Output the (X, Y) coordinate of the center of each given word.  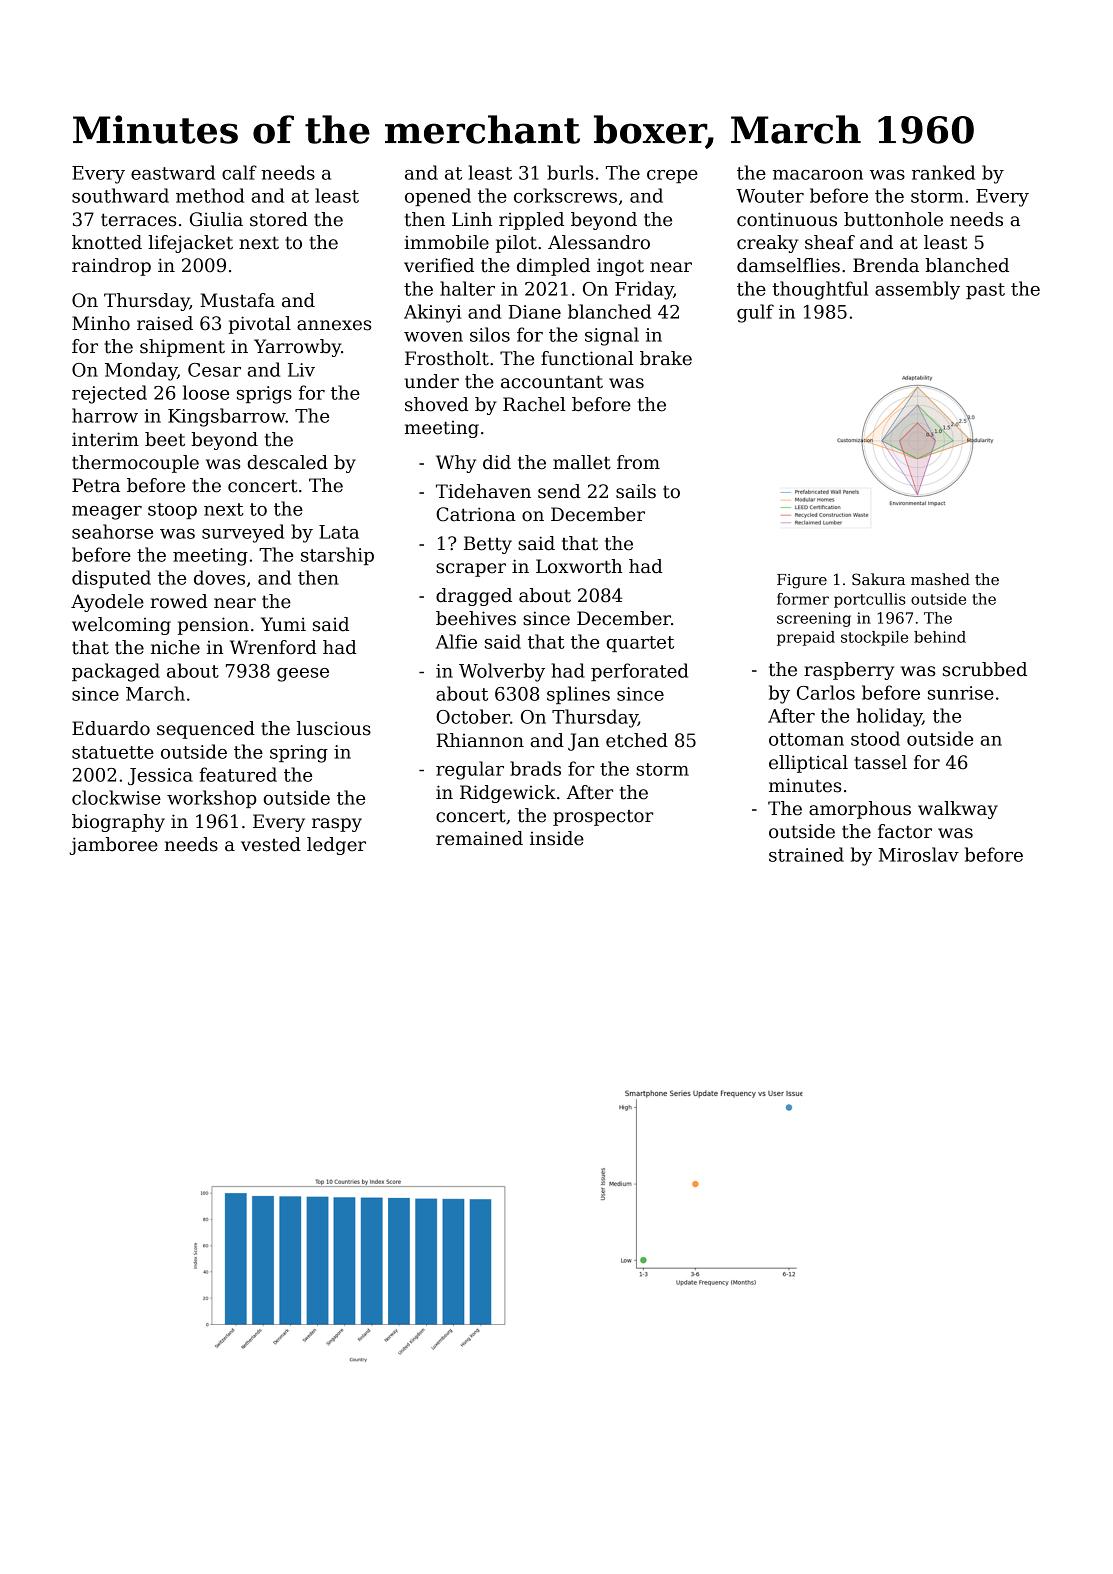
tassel (880, 762)
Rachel (534, 404)
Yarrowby (297, 348)
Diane (534, 312)
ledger (336, 846)
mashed (940, 579)
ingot (620, 267)
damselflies (788, 265)
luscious (334, 728)
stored (279, 219)
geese (303, 675)
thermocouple (135, 464)
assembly (917, 290)
